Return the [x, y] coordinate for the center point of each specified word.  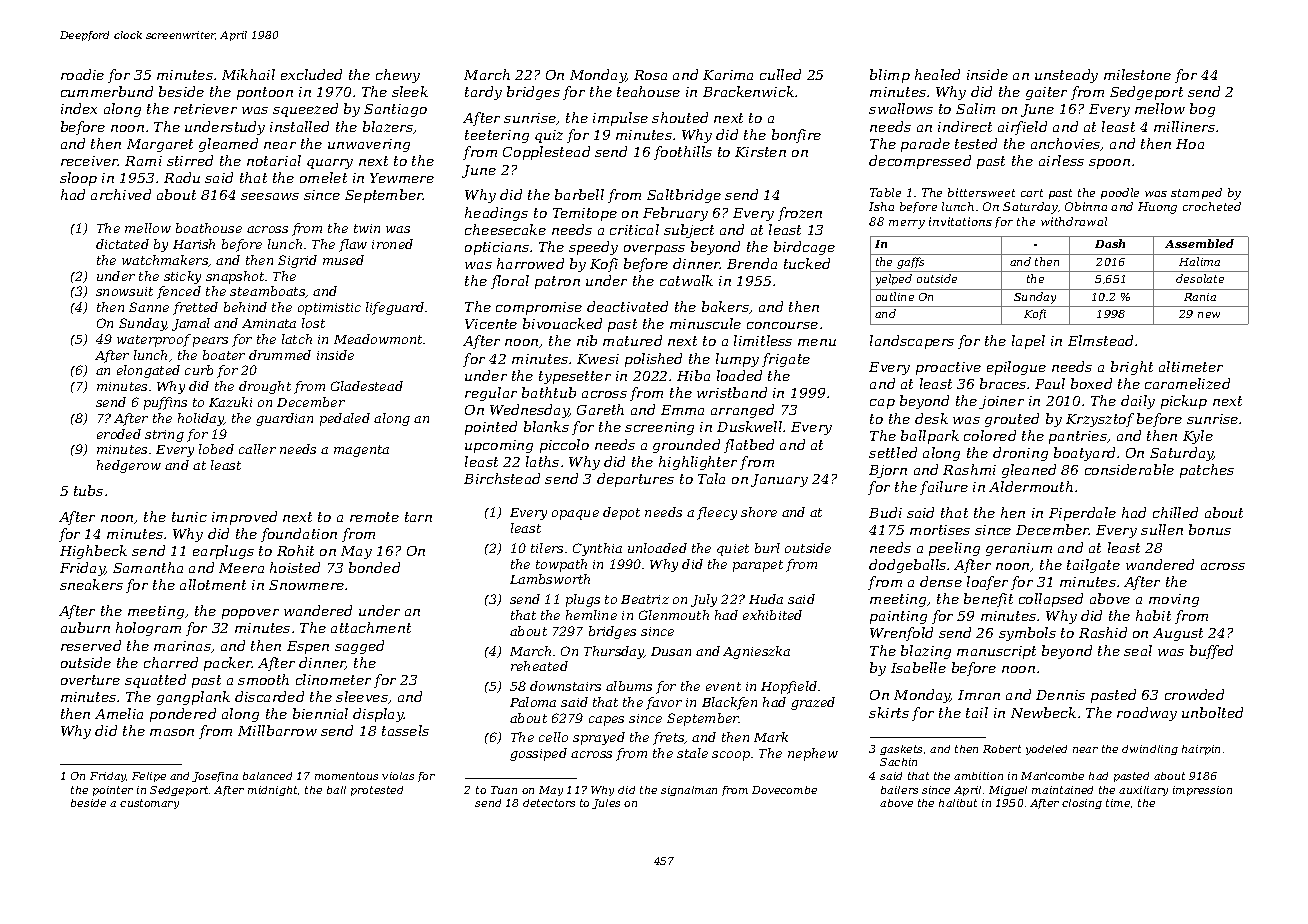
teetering [497, 136]
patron [557, 282]
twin [367, 228]
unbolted [1212, 712]
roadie [82, 74]
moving [1174, 600]
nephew [813, 754]
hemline [591, 615]
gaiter [1046, 93]
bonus [1210, 529]
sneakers [91, 584]
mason [172, 732]
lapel [1028, 342]
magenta [361, 451]
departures [635, 480]
